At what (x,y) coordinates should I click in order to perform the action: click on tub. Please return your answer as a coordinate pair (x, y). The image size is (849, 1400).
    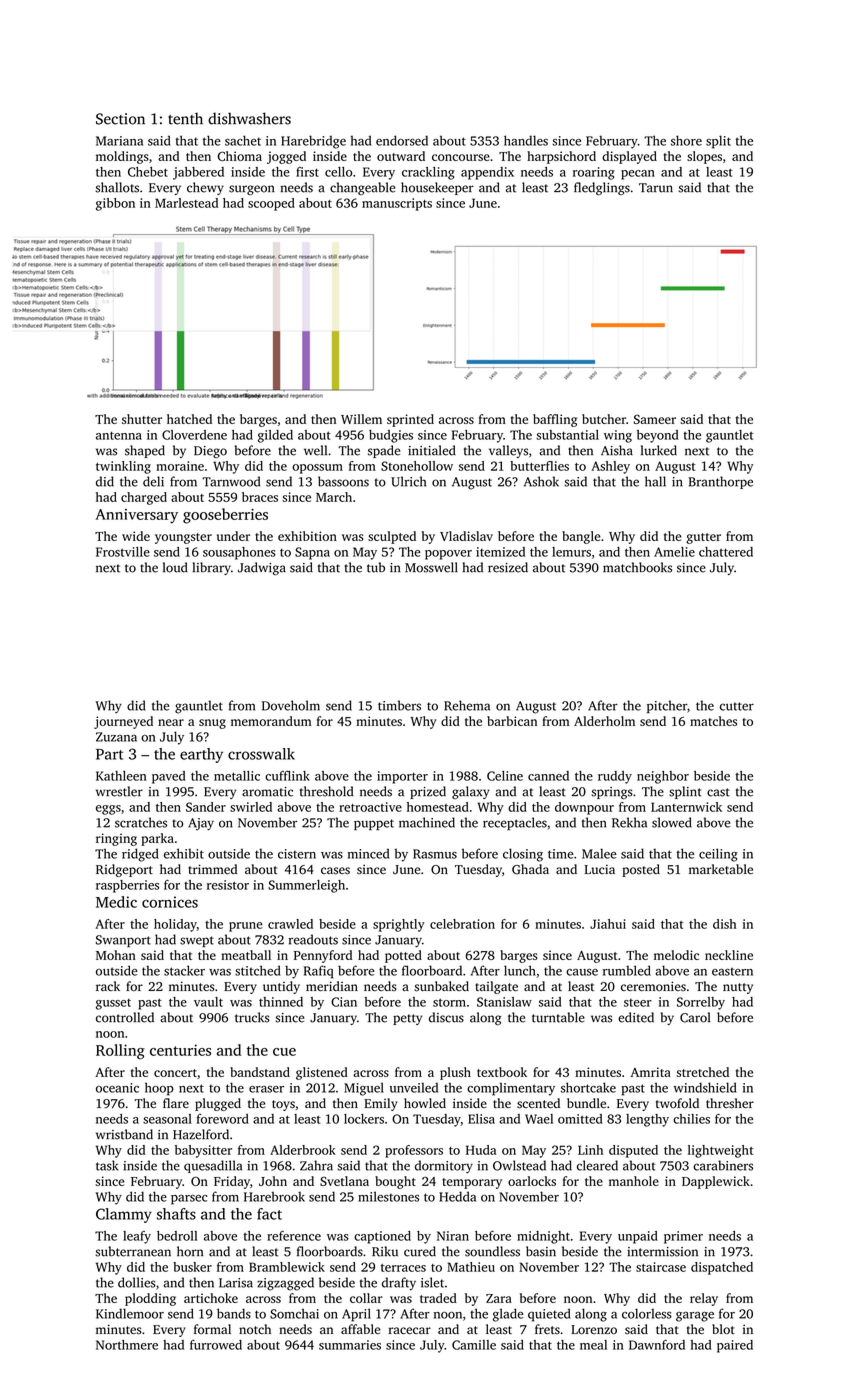
    Looking at the image, I should click on (376, 567).
